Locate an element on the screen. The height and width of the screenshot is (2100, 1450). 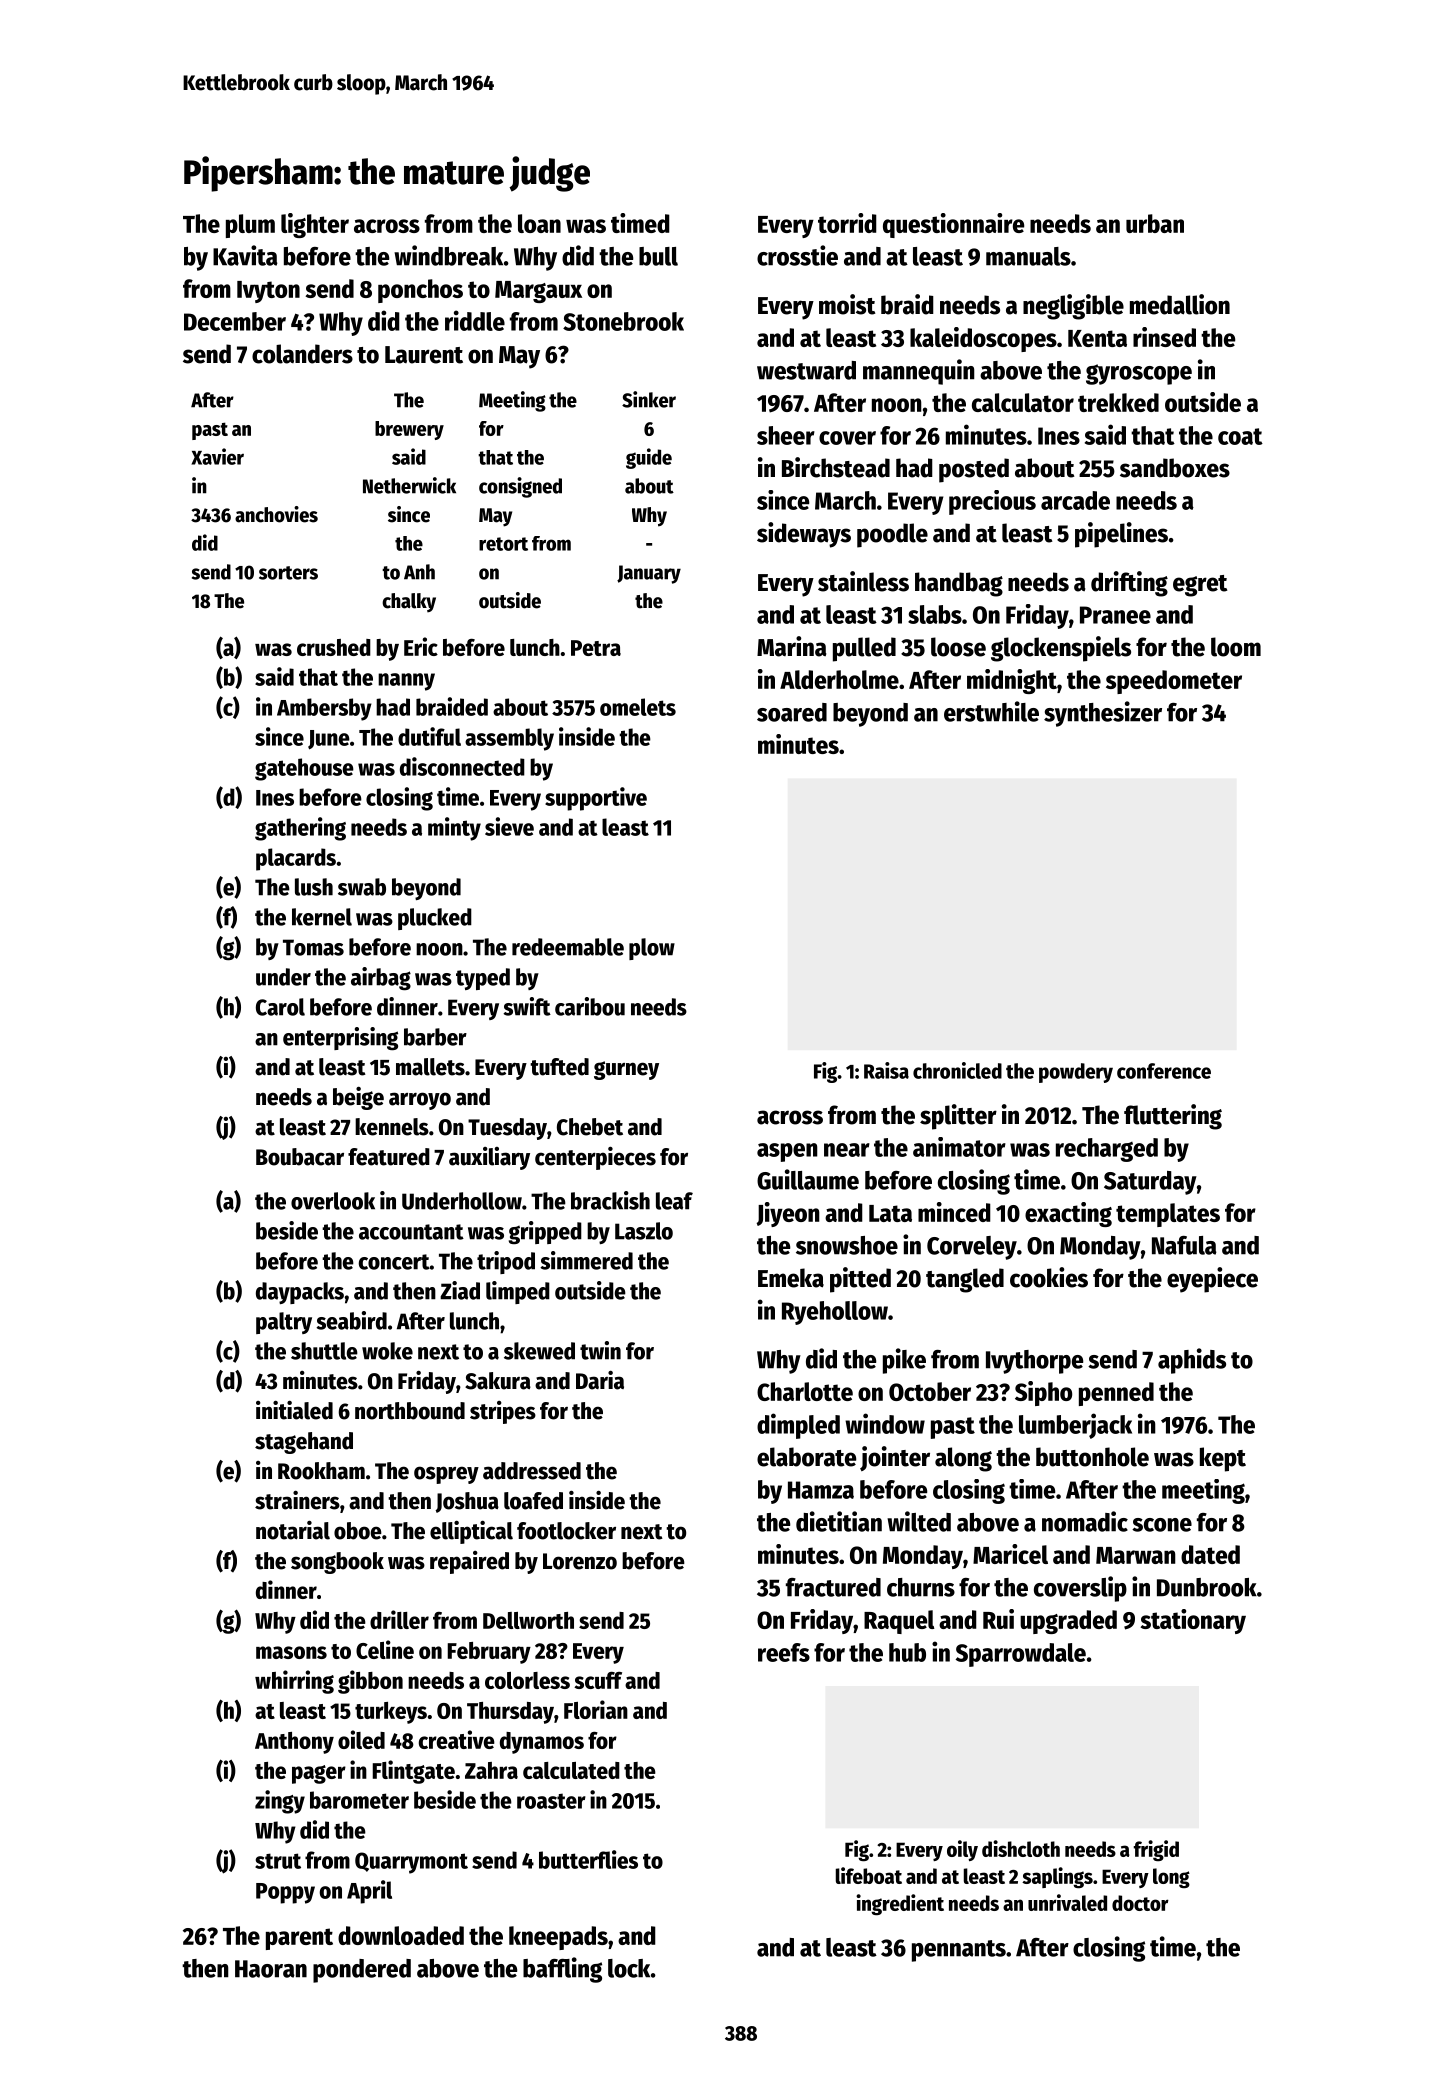
westward is located at coordinates (806, 370).
